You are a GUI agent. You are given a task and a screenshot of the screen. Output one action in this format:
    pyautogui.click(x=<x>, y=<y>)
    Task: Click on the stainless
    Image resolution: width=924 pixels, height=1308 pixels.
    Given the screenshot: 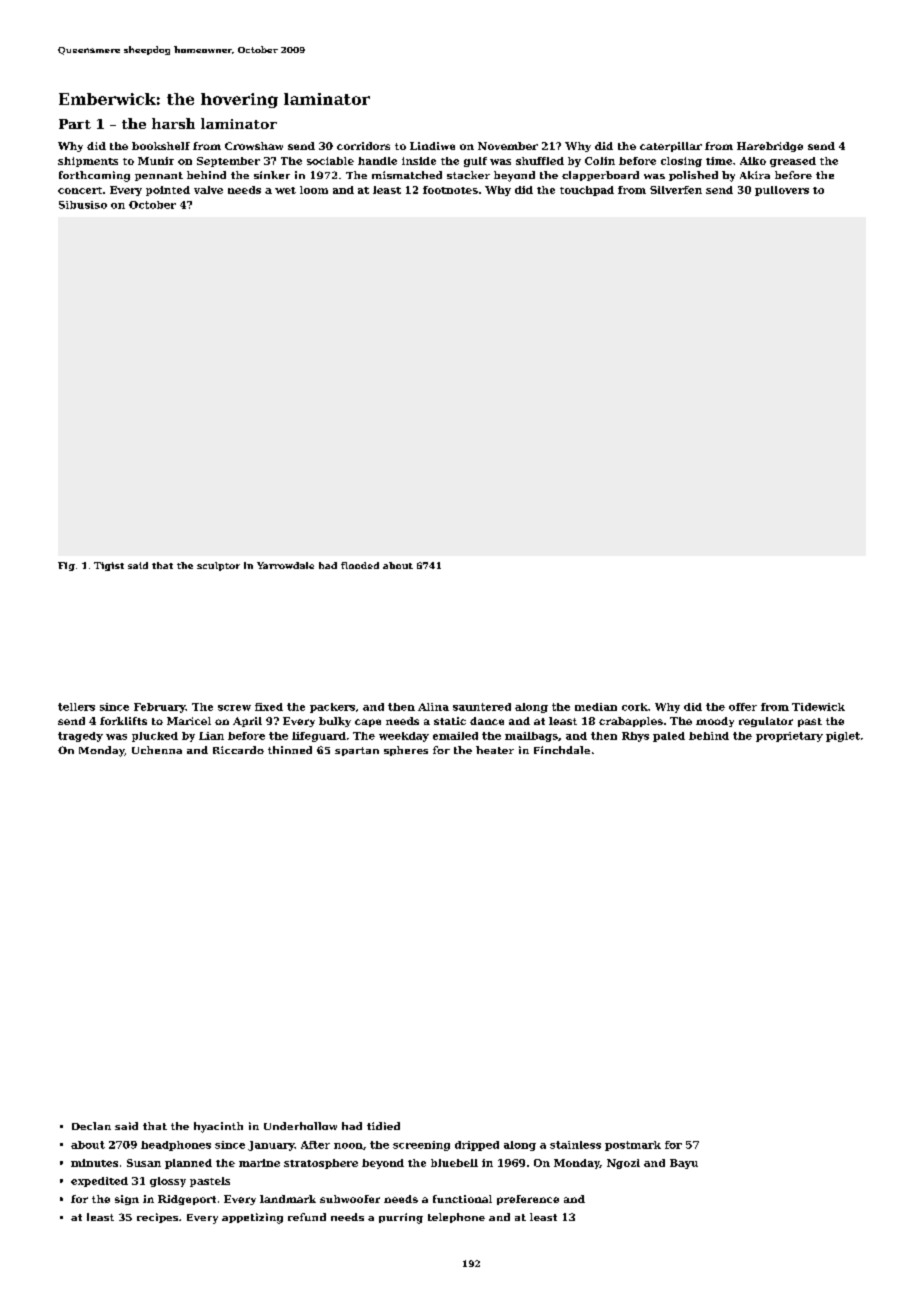 What is the action you would take?
    pyautogui.click(x=575, y=1145)
